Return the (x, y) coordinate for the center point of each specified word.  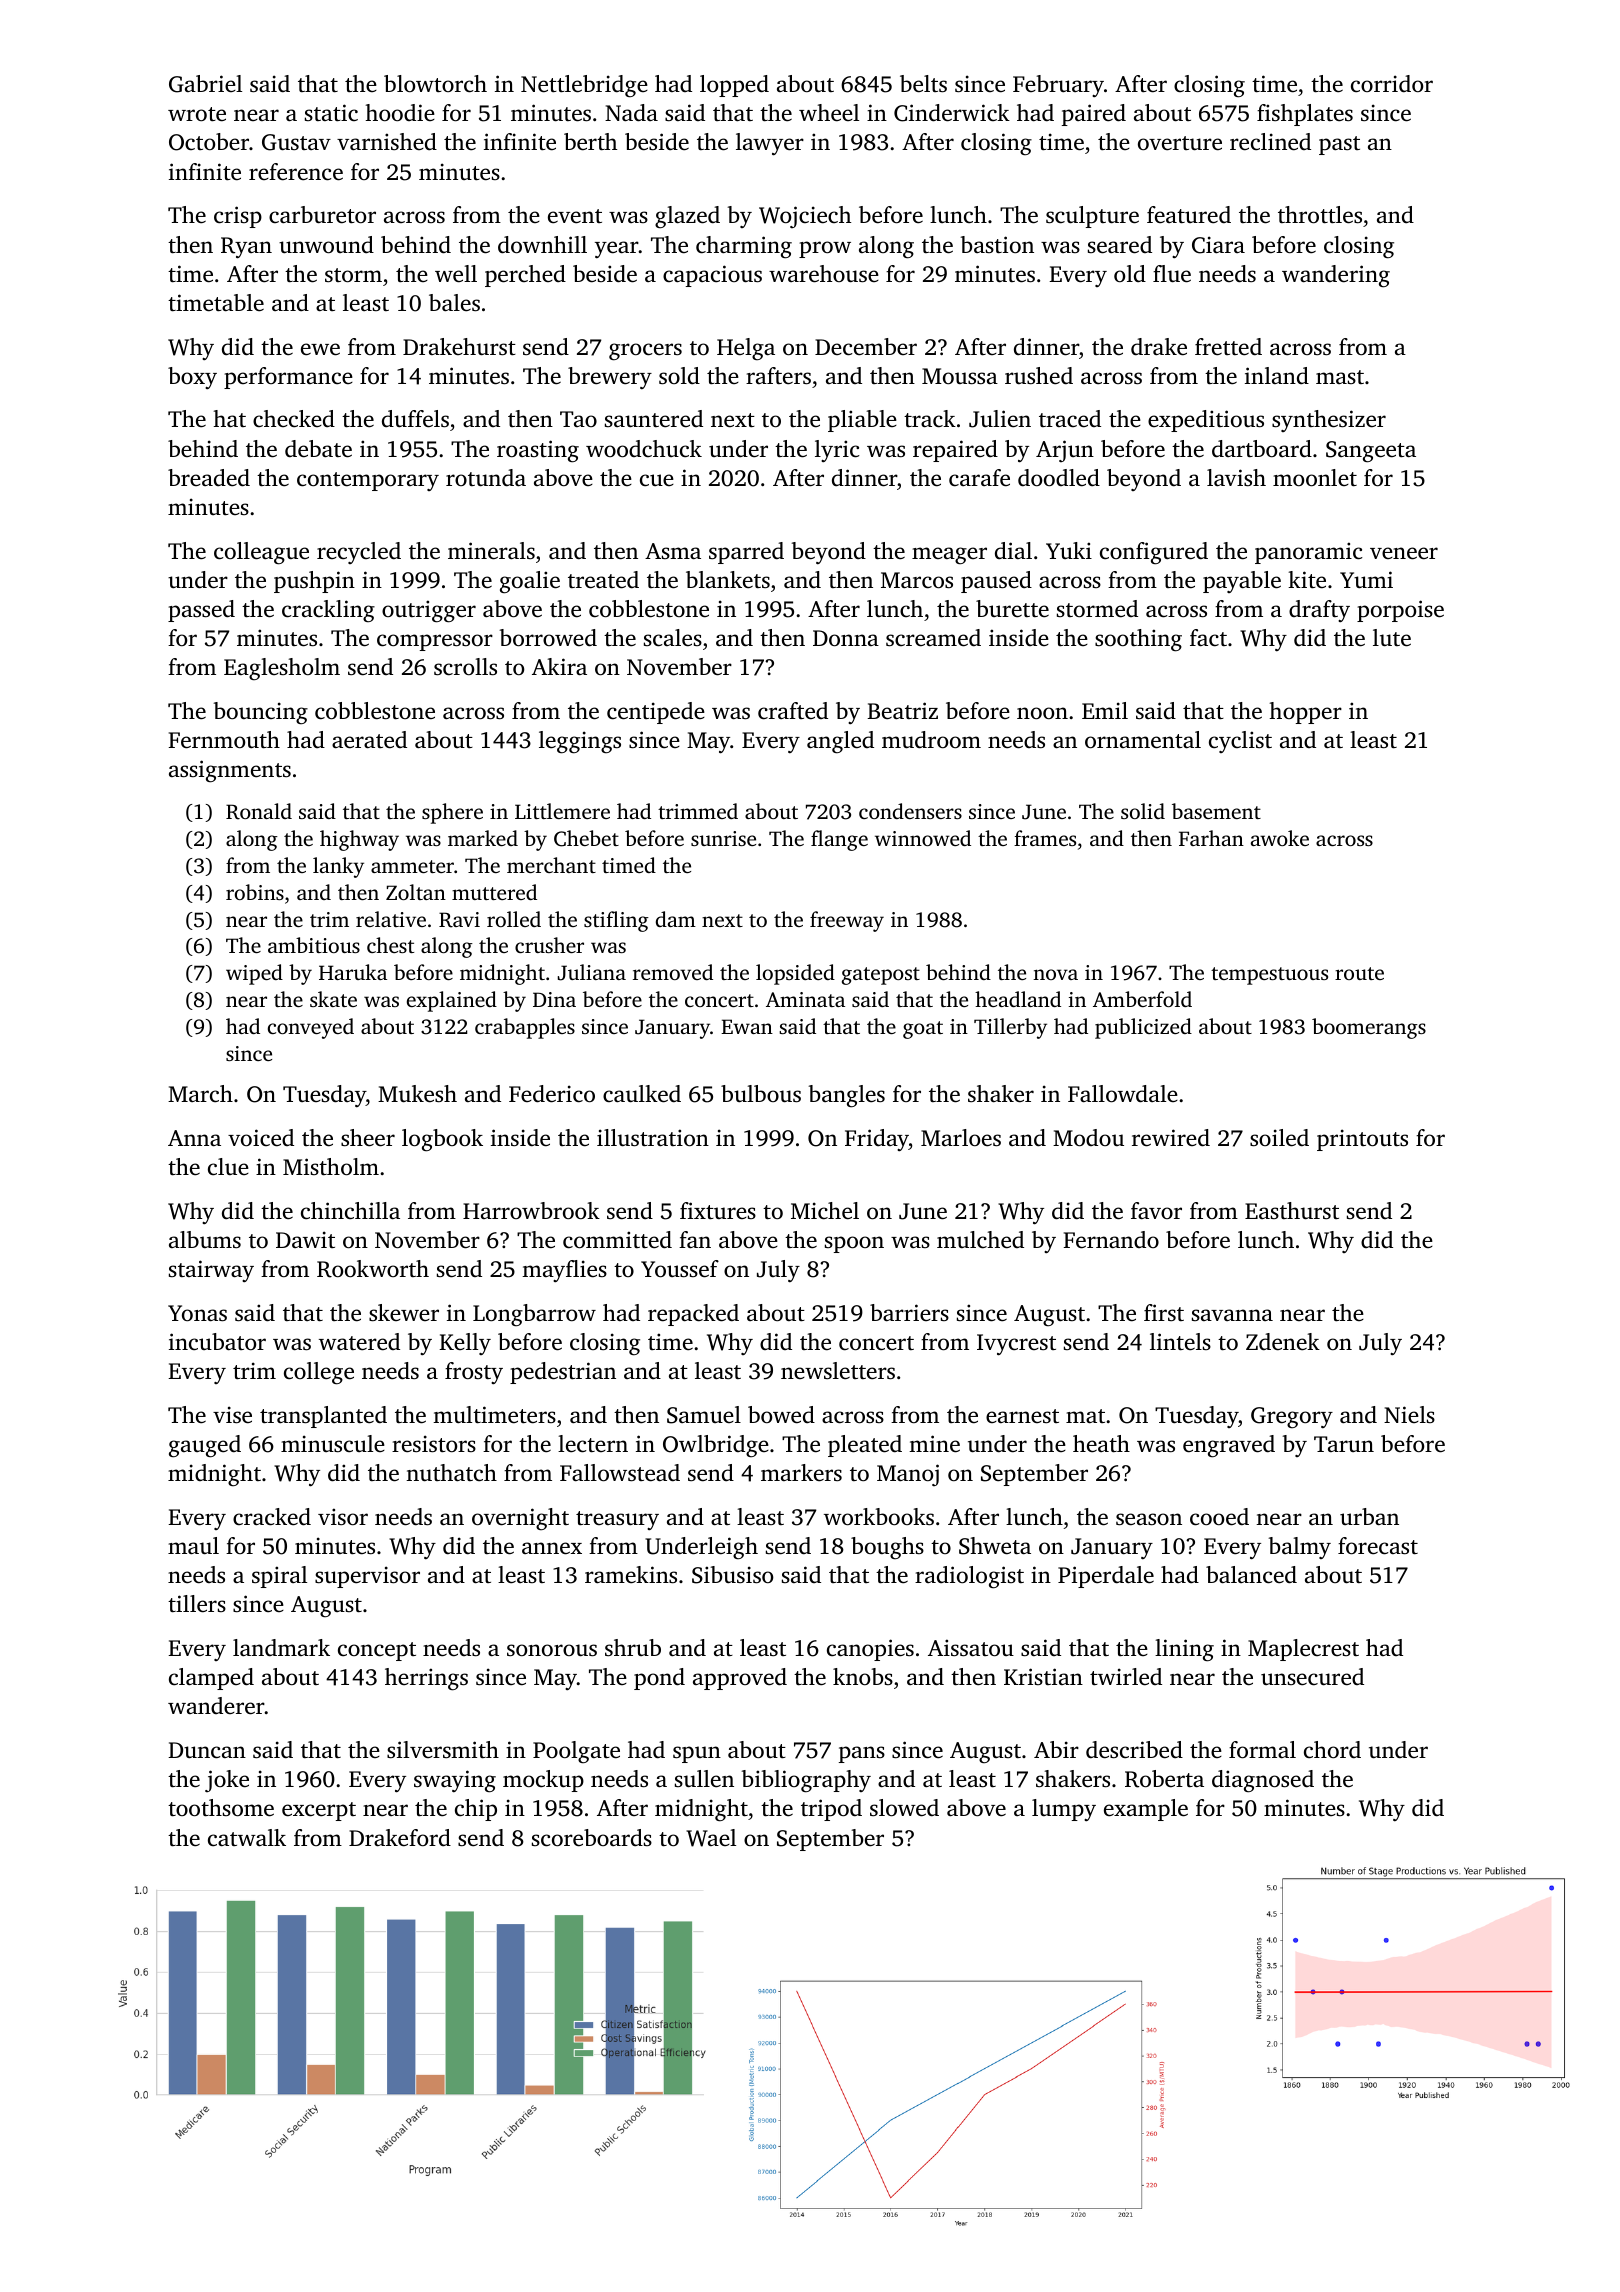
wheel (829, 113)
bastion (997, 244)
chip (476, 1810)
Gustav (296, 142)
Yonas (197, 1313)
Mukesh (417, 1094)
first (1164, 1312)
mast (1340, 377)
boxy (192, 378)
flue (1172, 274)
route (1359, 973)
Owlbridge (716, 1446)
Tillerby (1010, 1028)
